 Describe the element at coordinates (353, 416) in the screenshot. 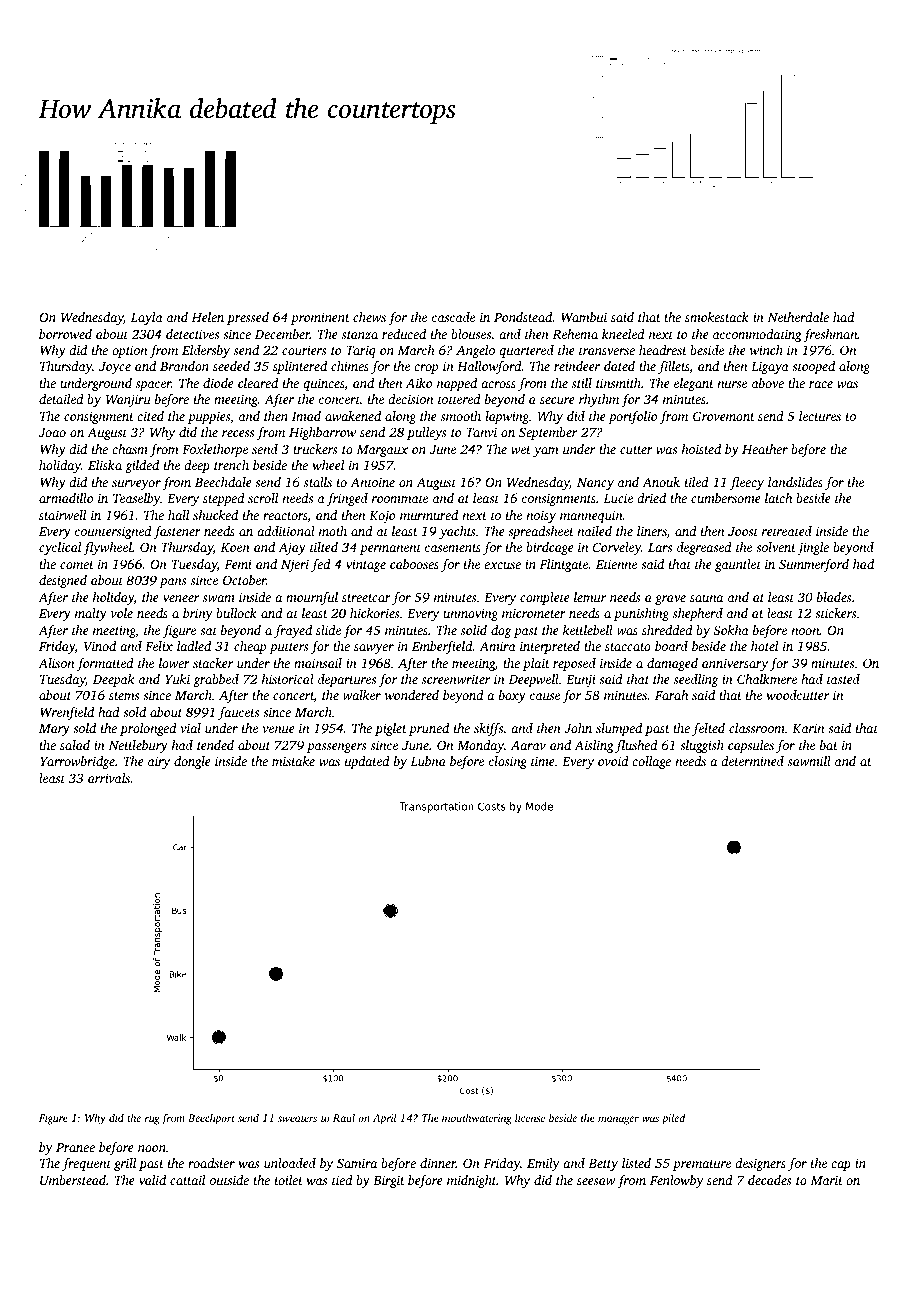

I see `awakened` at that location.
